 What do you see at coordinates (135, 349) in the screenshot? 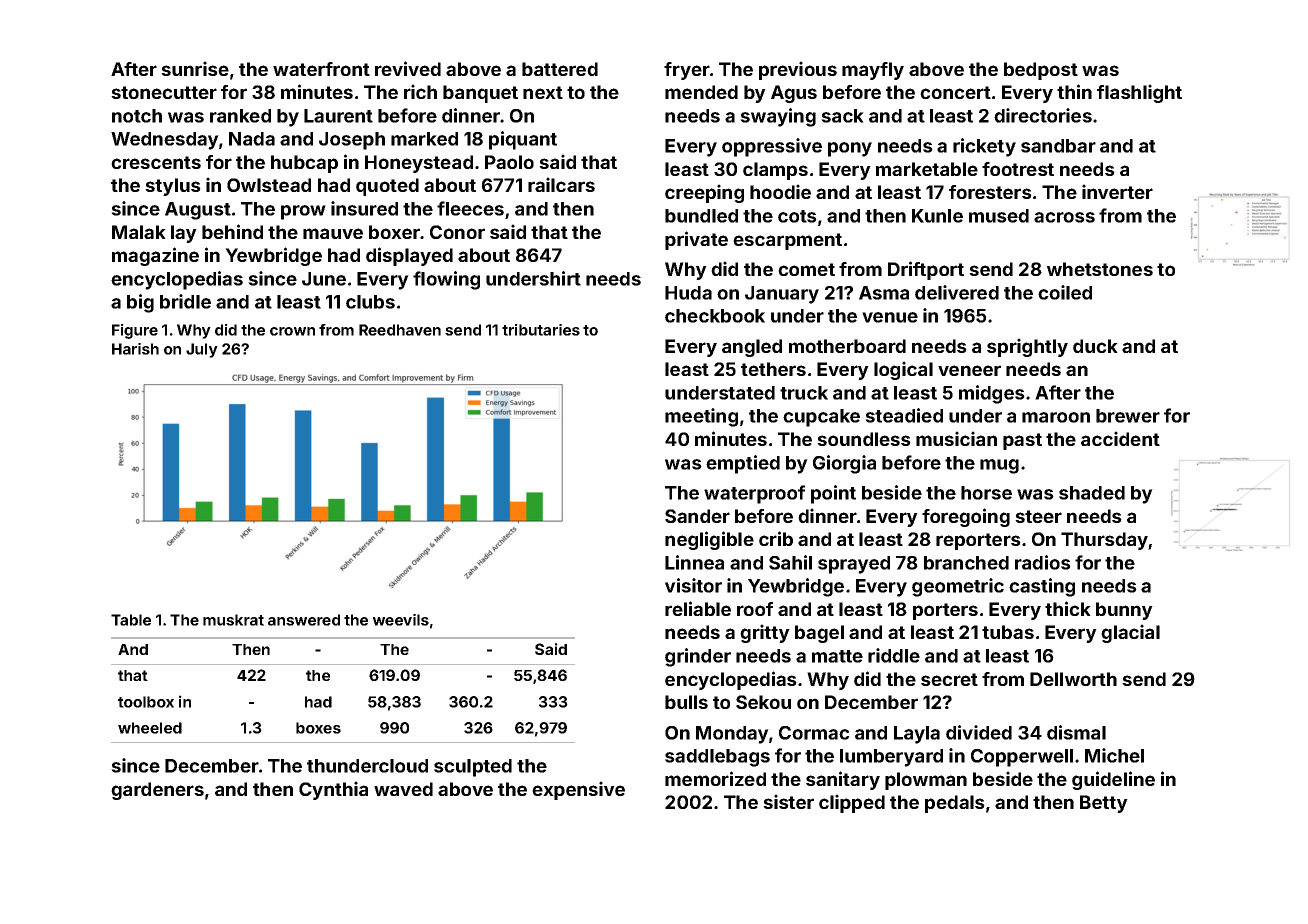
I see `Harish` at bounding box center [135, 349].
